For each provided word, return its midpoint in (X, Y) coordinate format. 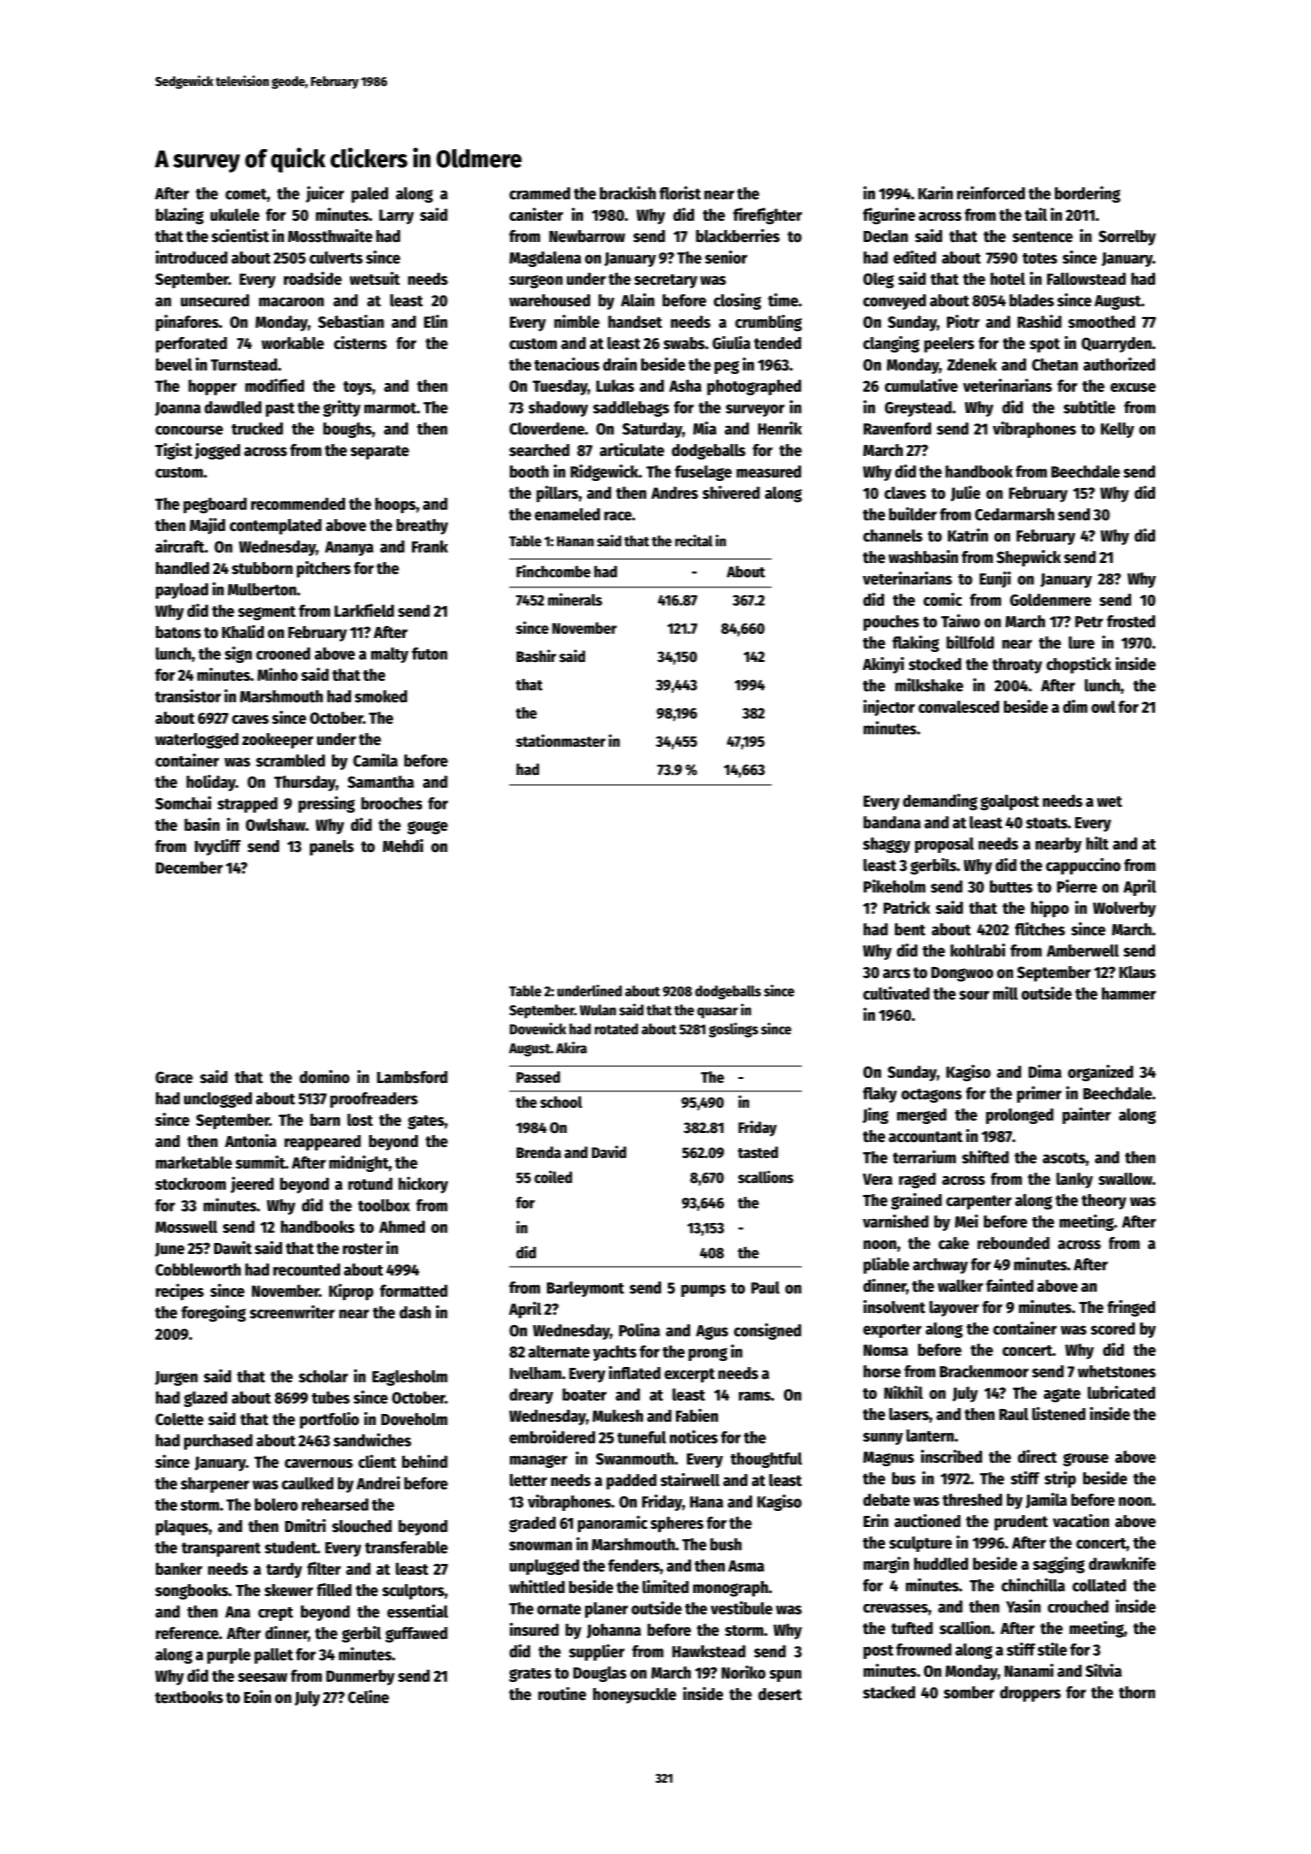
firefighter (767, 216)
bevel (174, 364)
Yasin (1023, 1606)
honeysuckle (634, 1696)
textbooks (189, 1697)
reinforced (991, 193)
